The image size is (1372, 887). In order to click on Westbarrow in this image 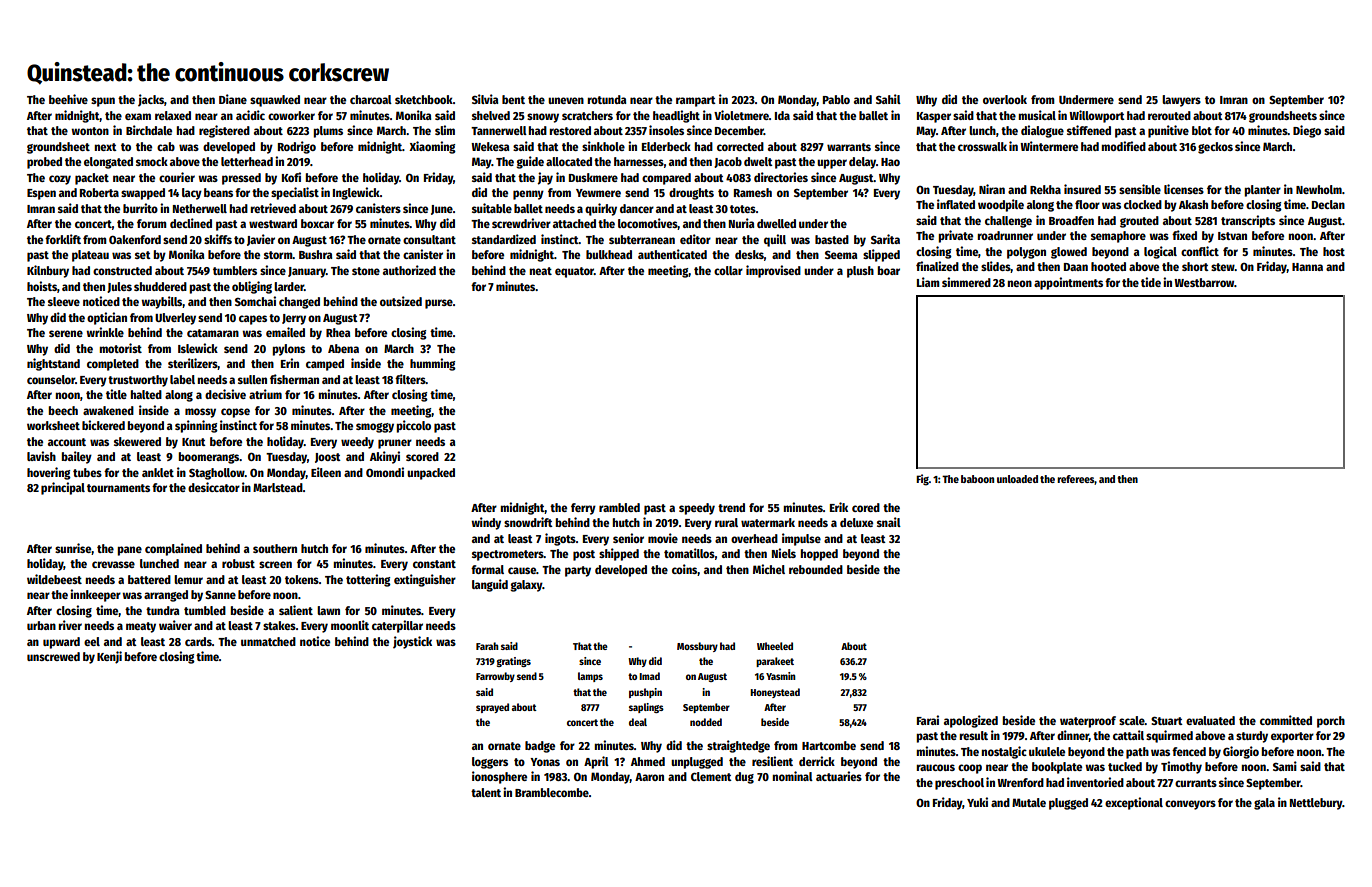, I will do `click(1204, 282)`.
